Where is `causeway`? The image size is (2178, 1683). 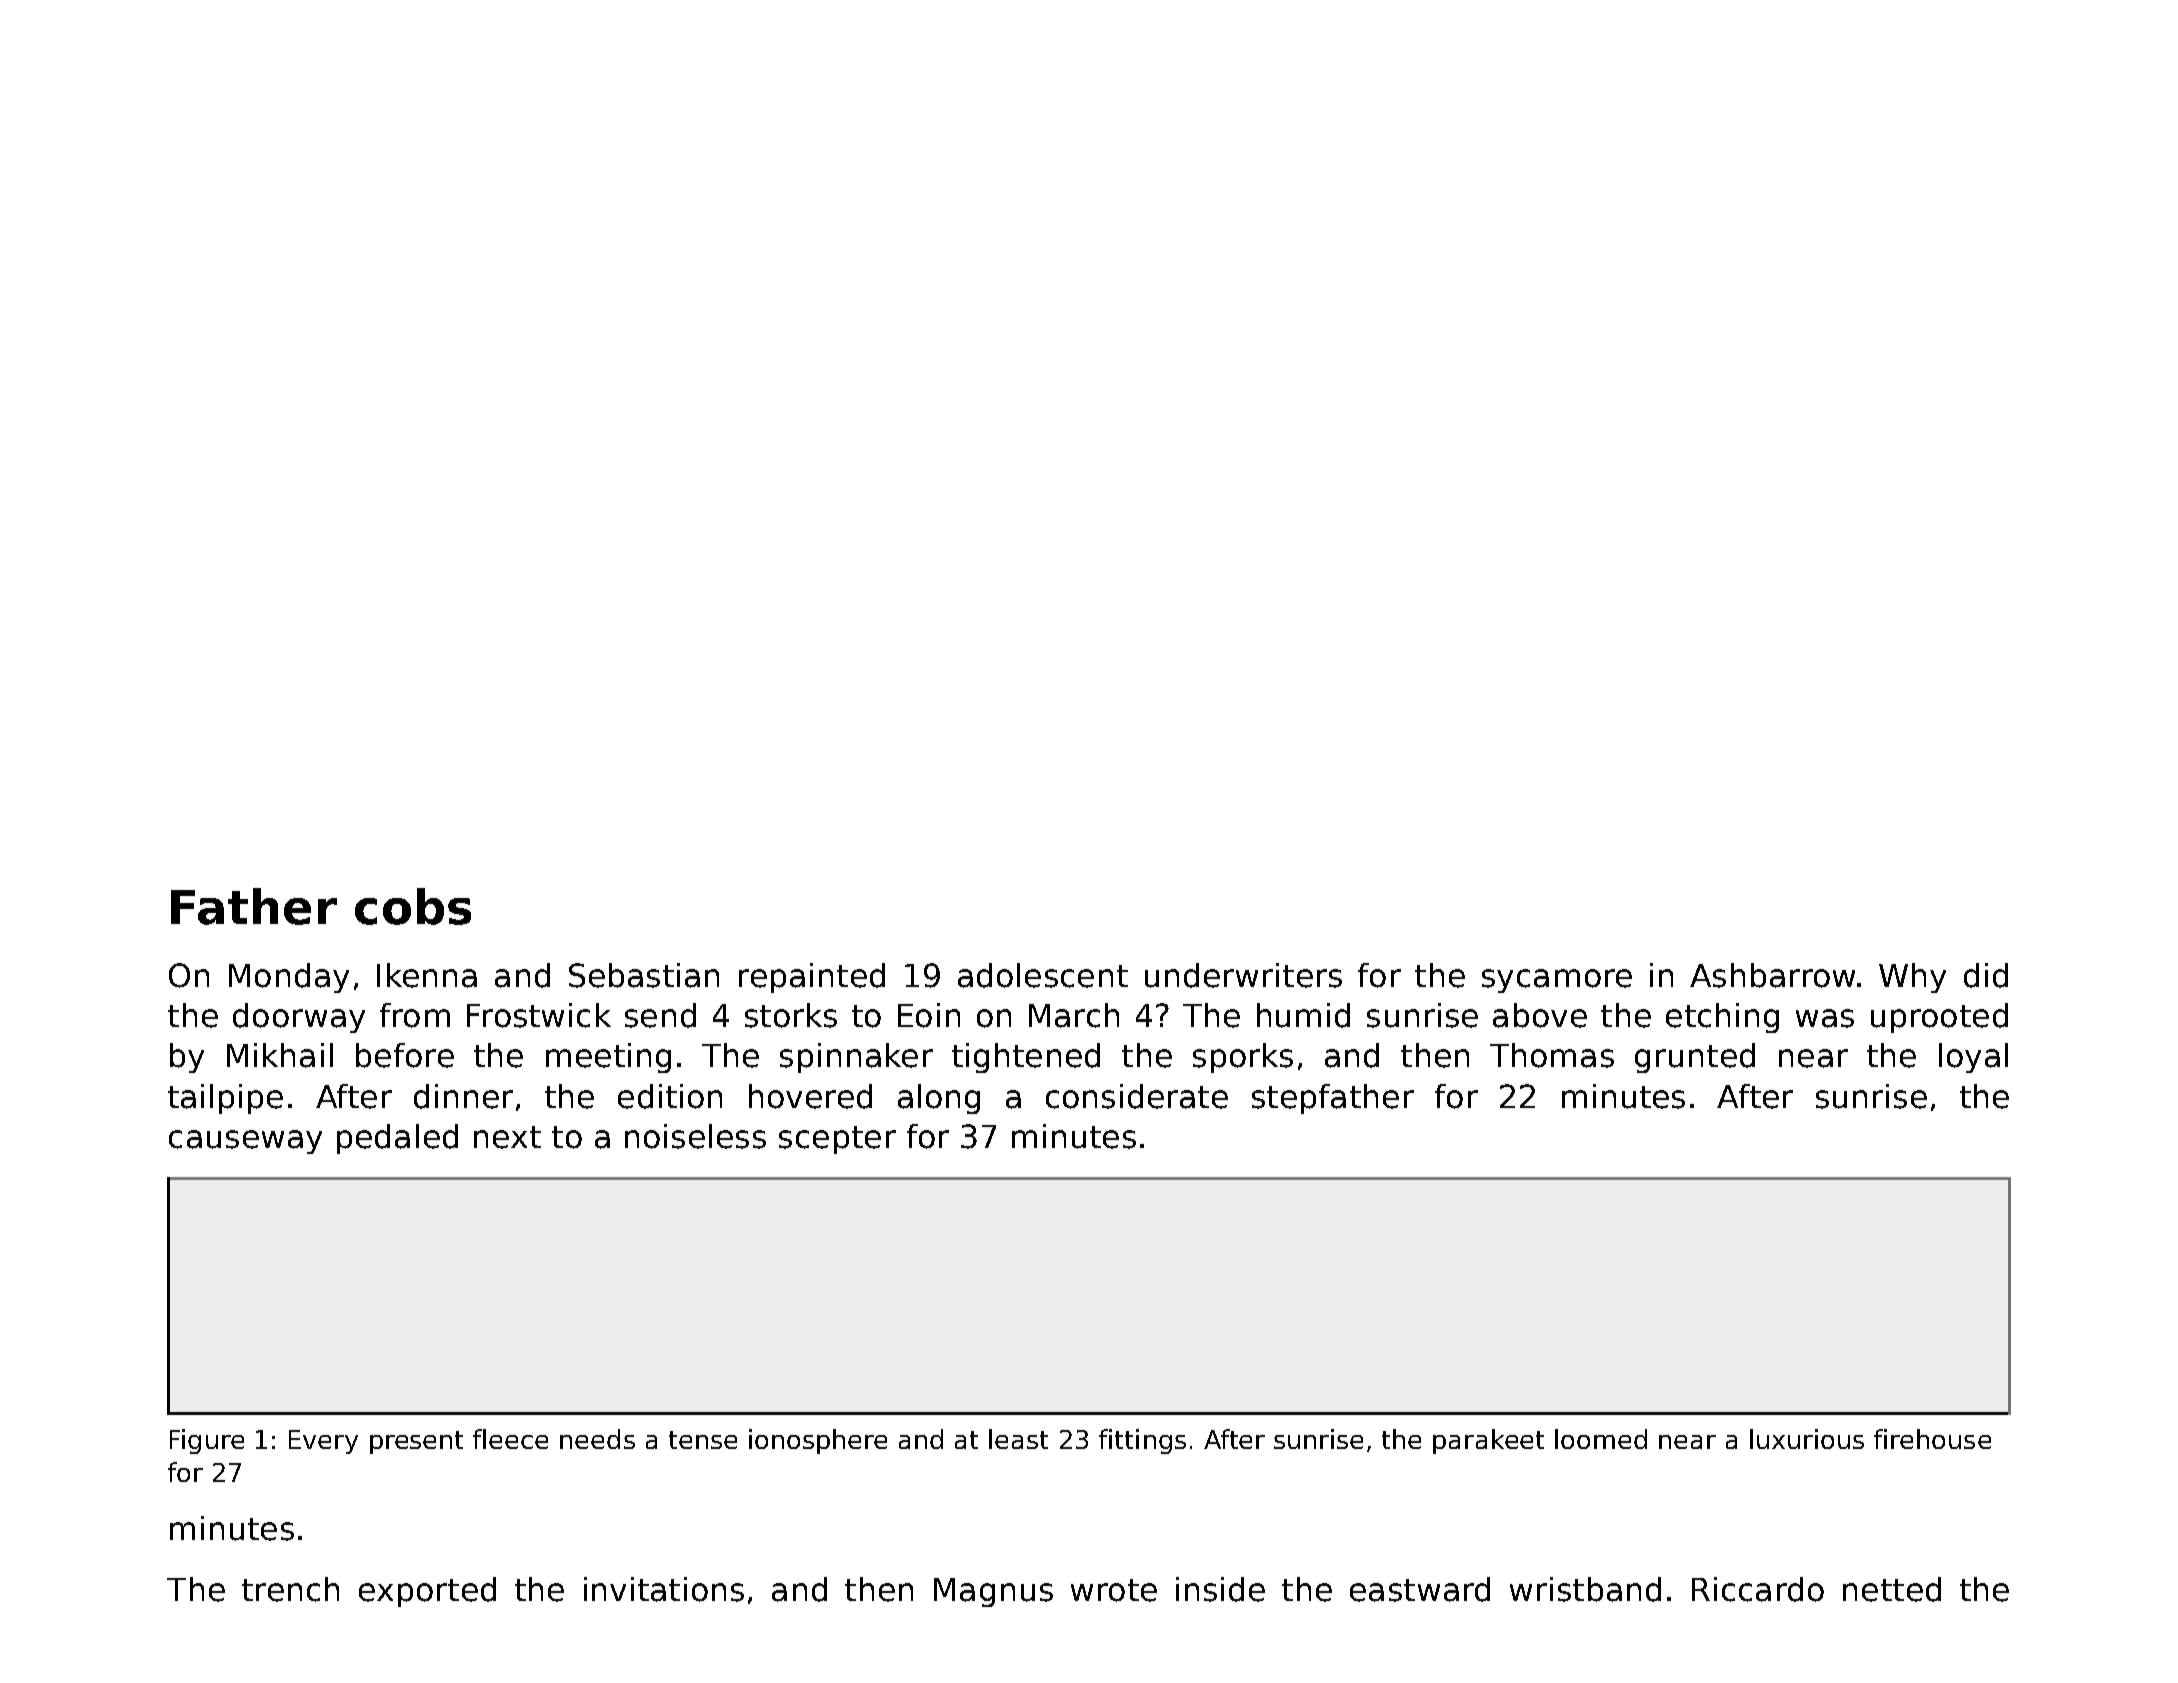 causeway is located at coordinates (245, 1142).
